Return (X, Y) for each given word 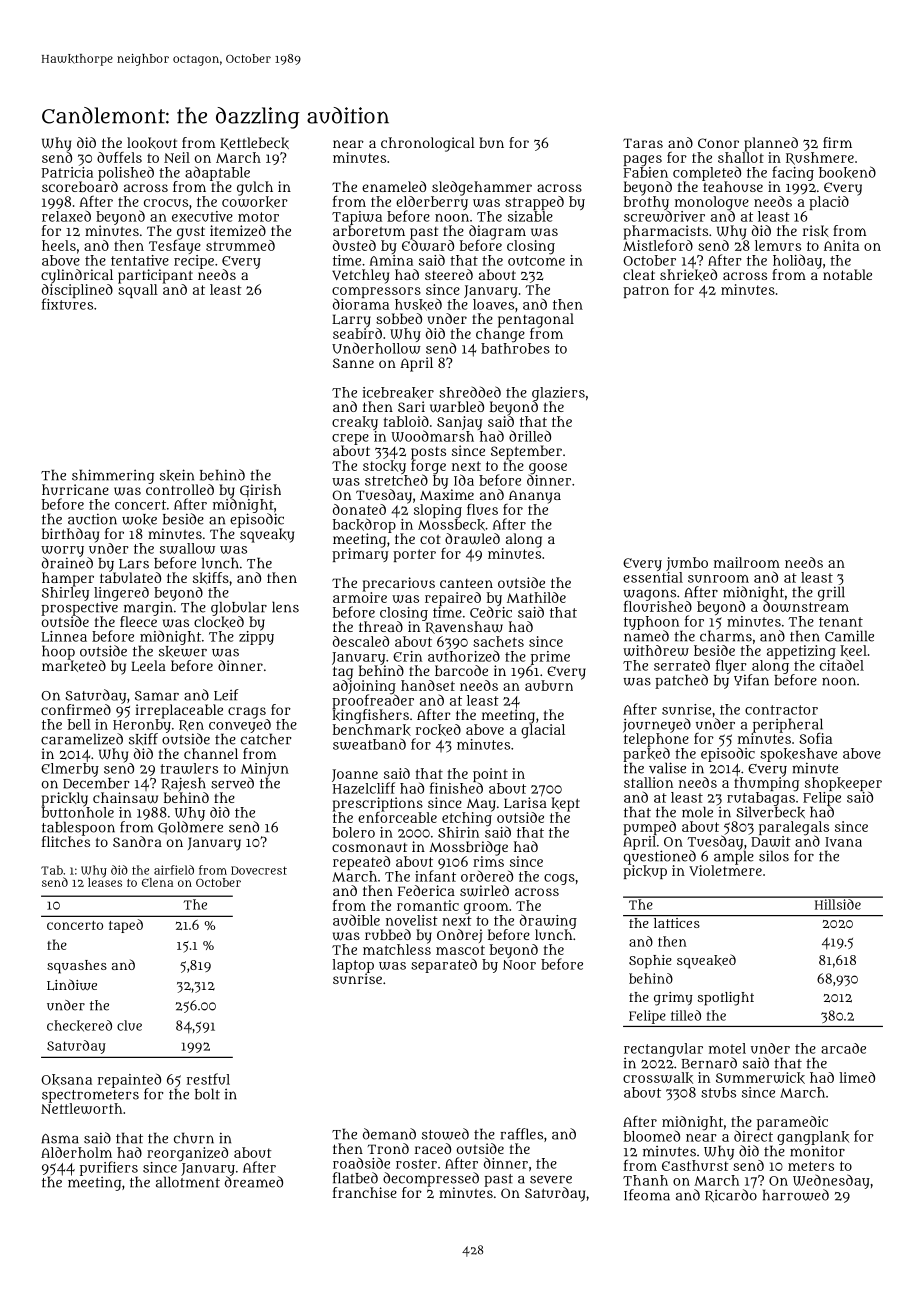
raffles (521, 1134)
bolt (207, 1094)
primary (360, 555)
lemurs (778, 245)
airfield (174, 870)
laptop (353, 966)
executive (202, 216)
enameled (394, 186)
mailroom (747, 562)
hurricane (75, 489)
